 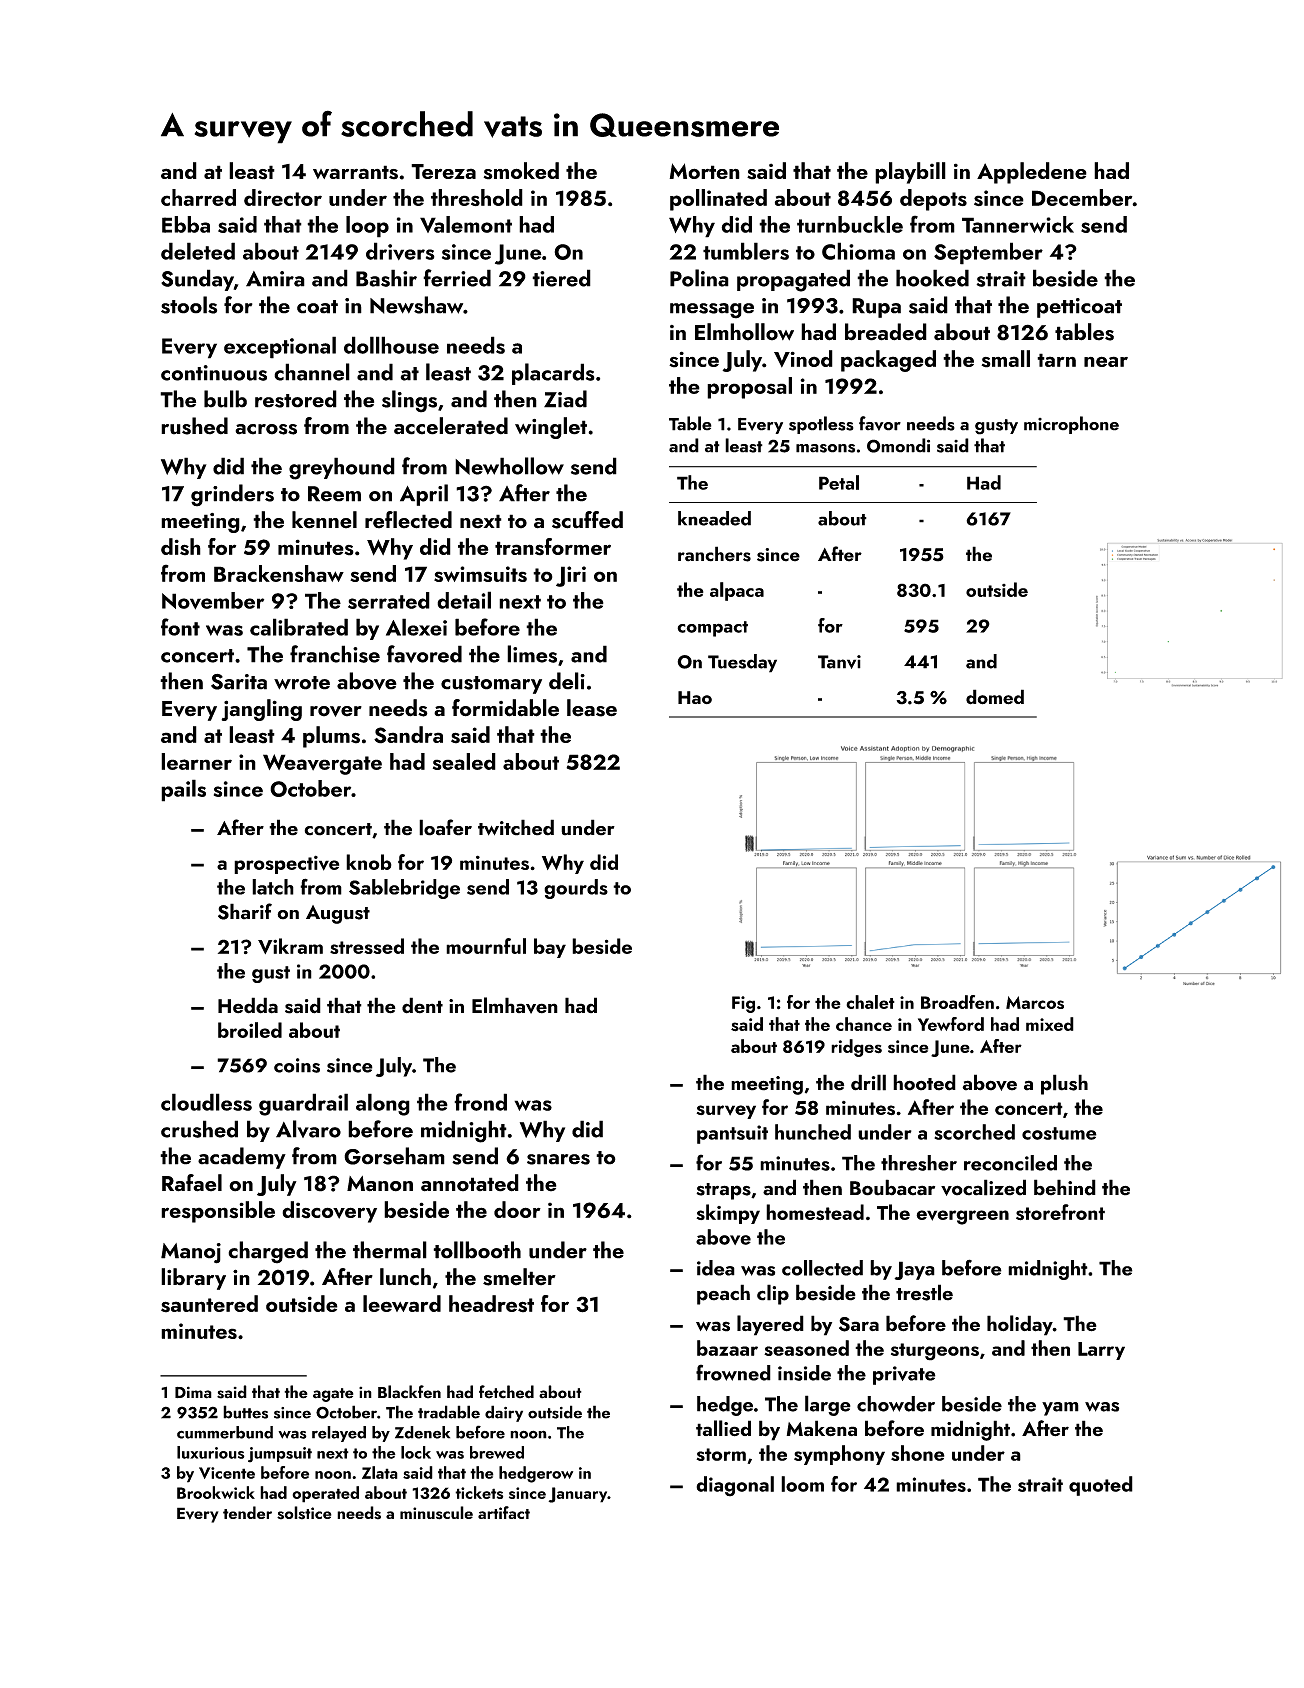 What do you see at coordinates (1018, 224) in the page?
I see `Tannerwick` at bounding box center [1018, 224].
